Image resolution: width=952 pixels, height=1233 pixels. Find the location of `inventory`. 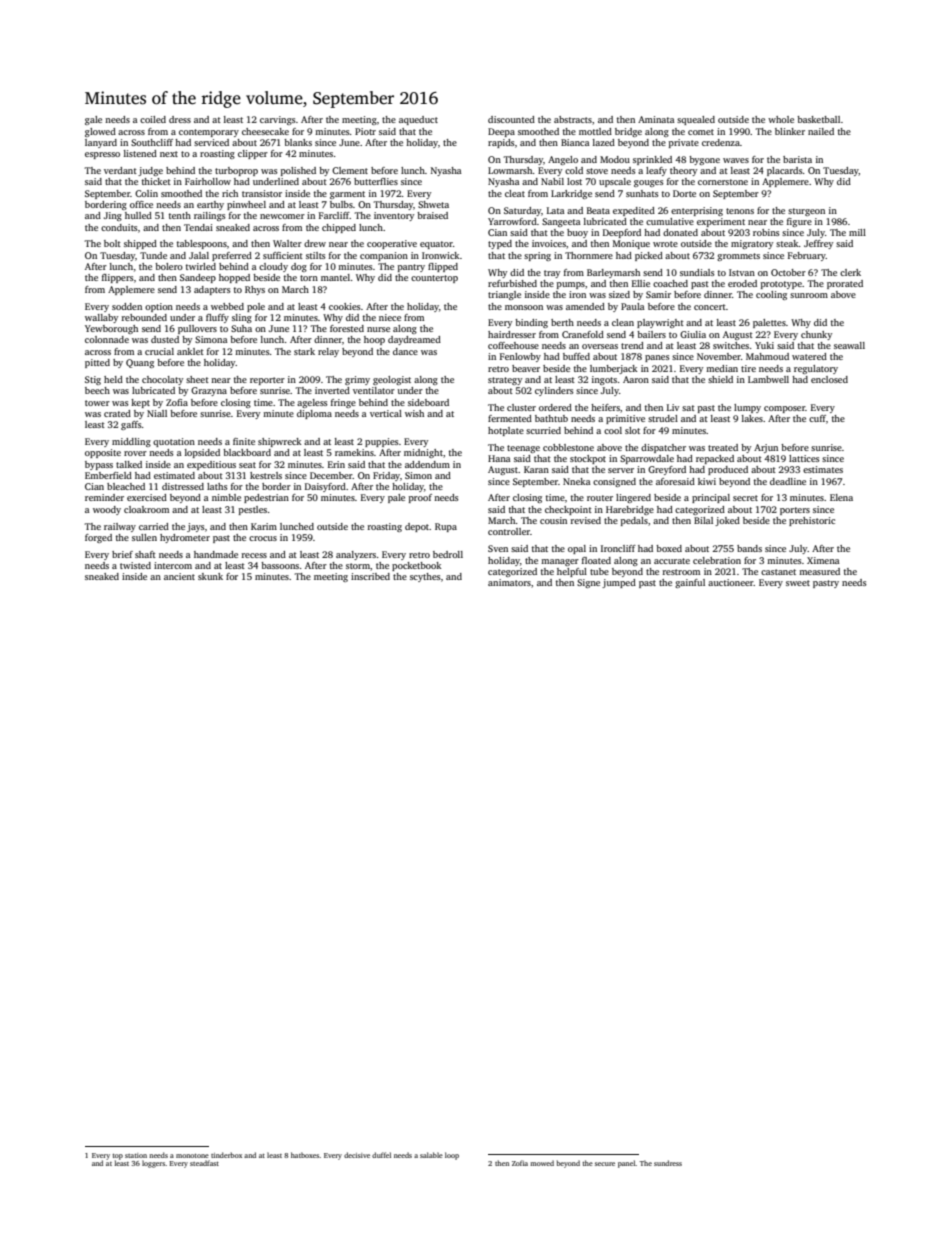

inventory is located at coordinates (394, 216).
